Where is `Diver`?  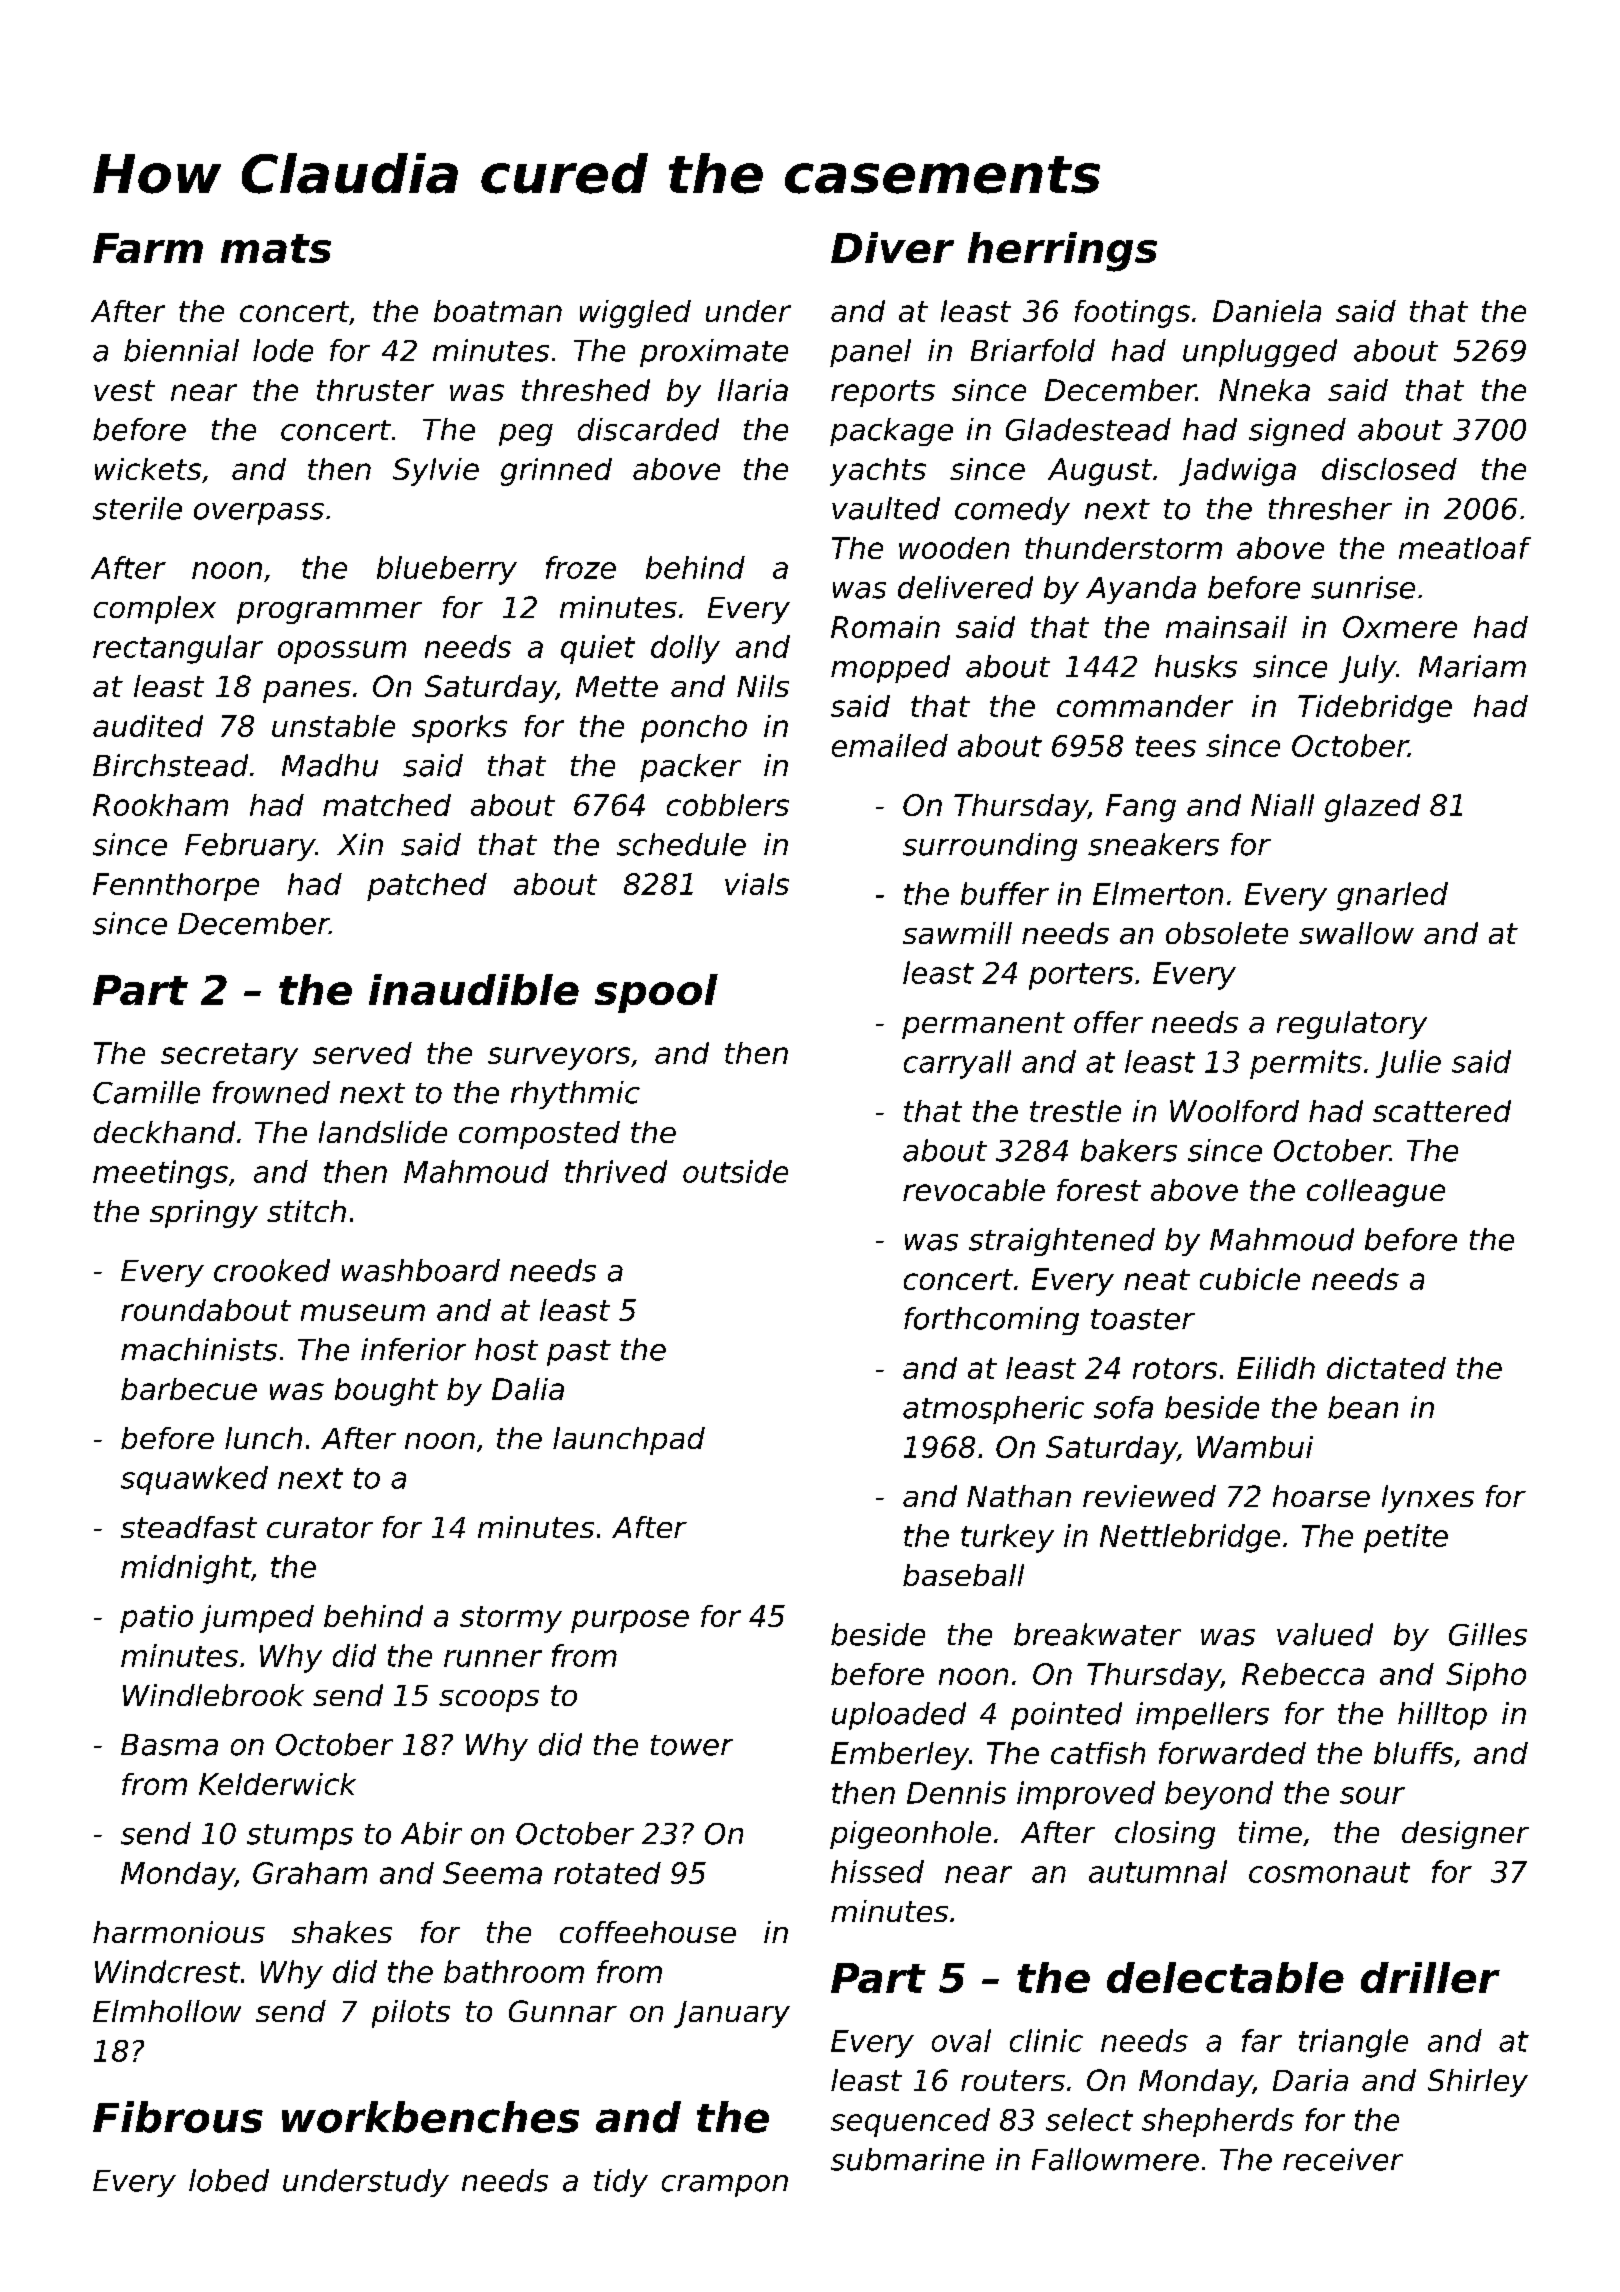
Diver is located at coordinates (892, 247).
